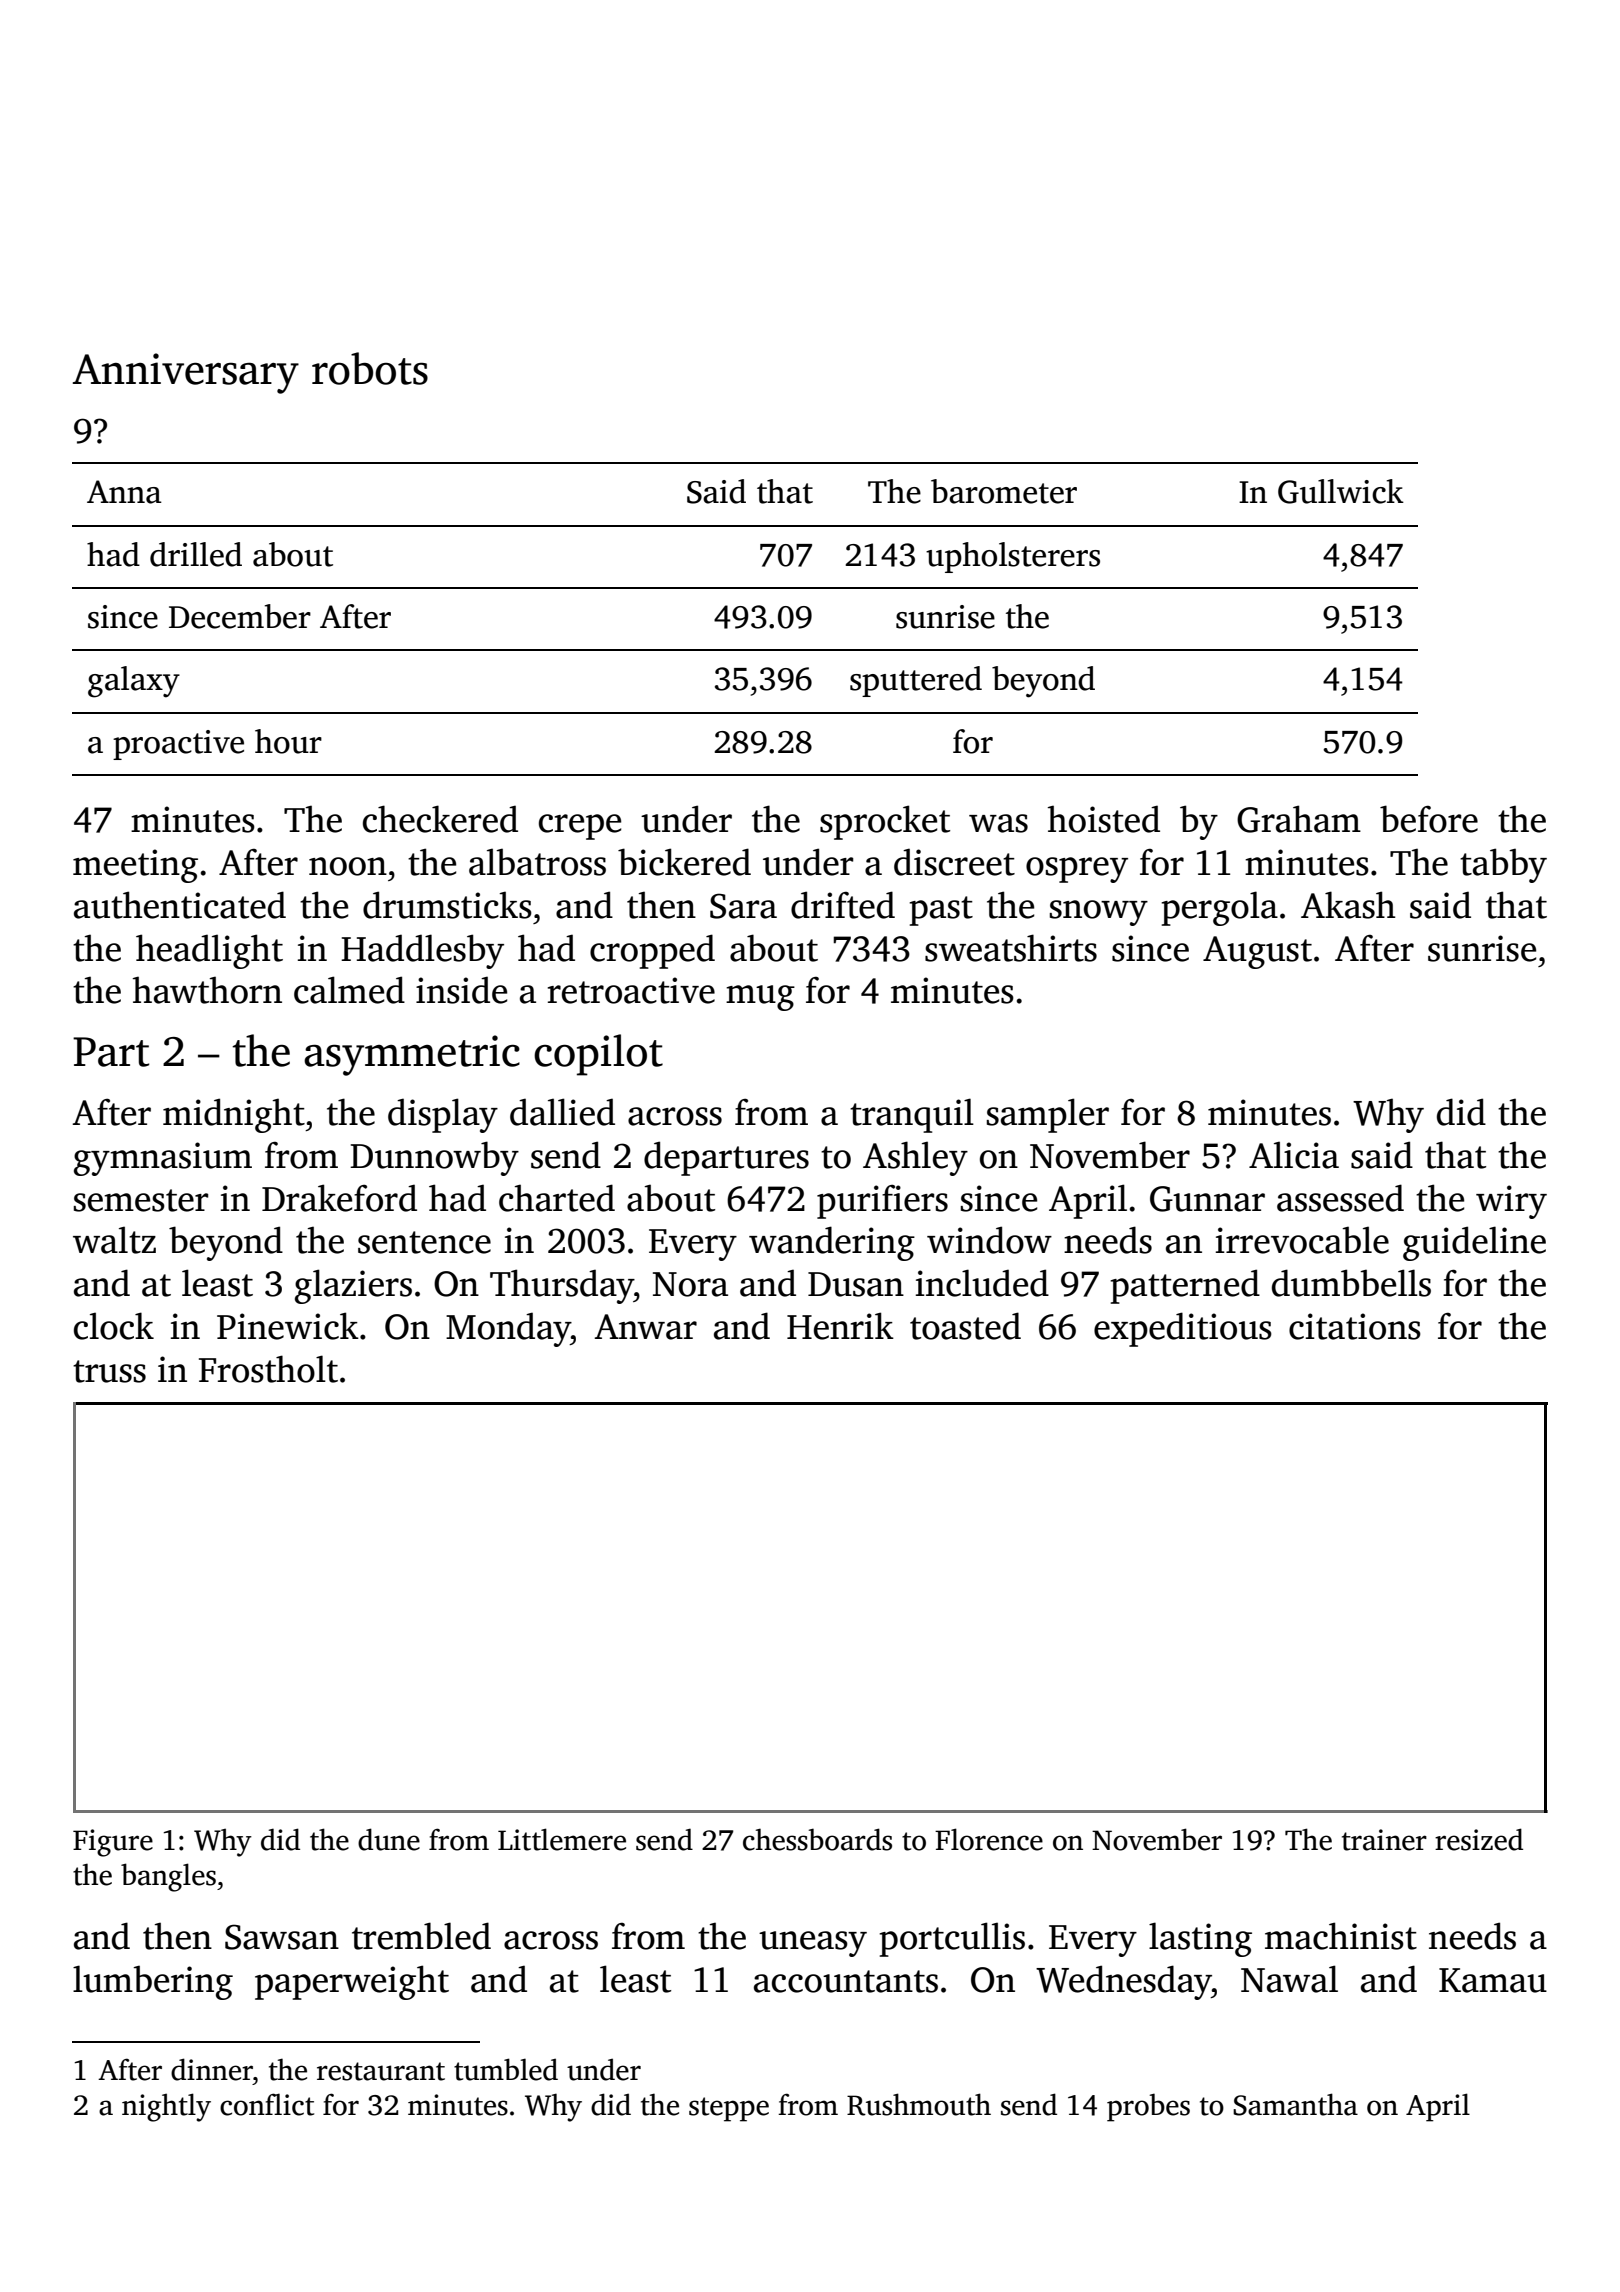  Describe the element at coordinates (1511, 1202) in the screenshot. I see `wiry` at that location.
